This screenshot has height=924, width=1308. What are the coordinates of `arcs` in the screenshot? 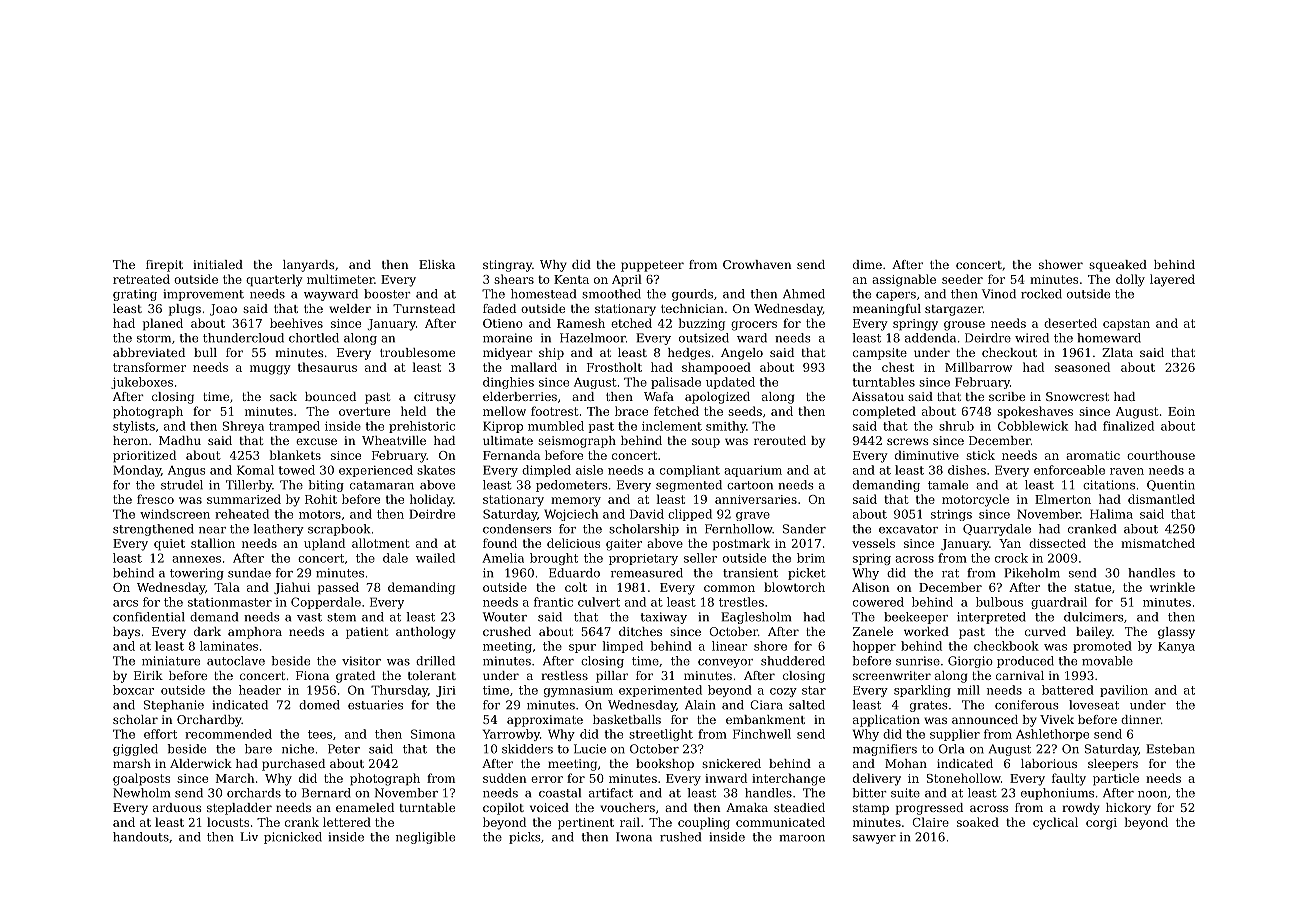 It's located at (125, 603).
